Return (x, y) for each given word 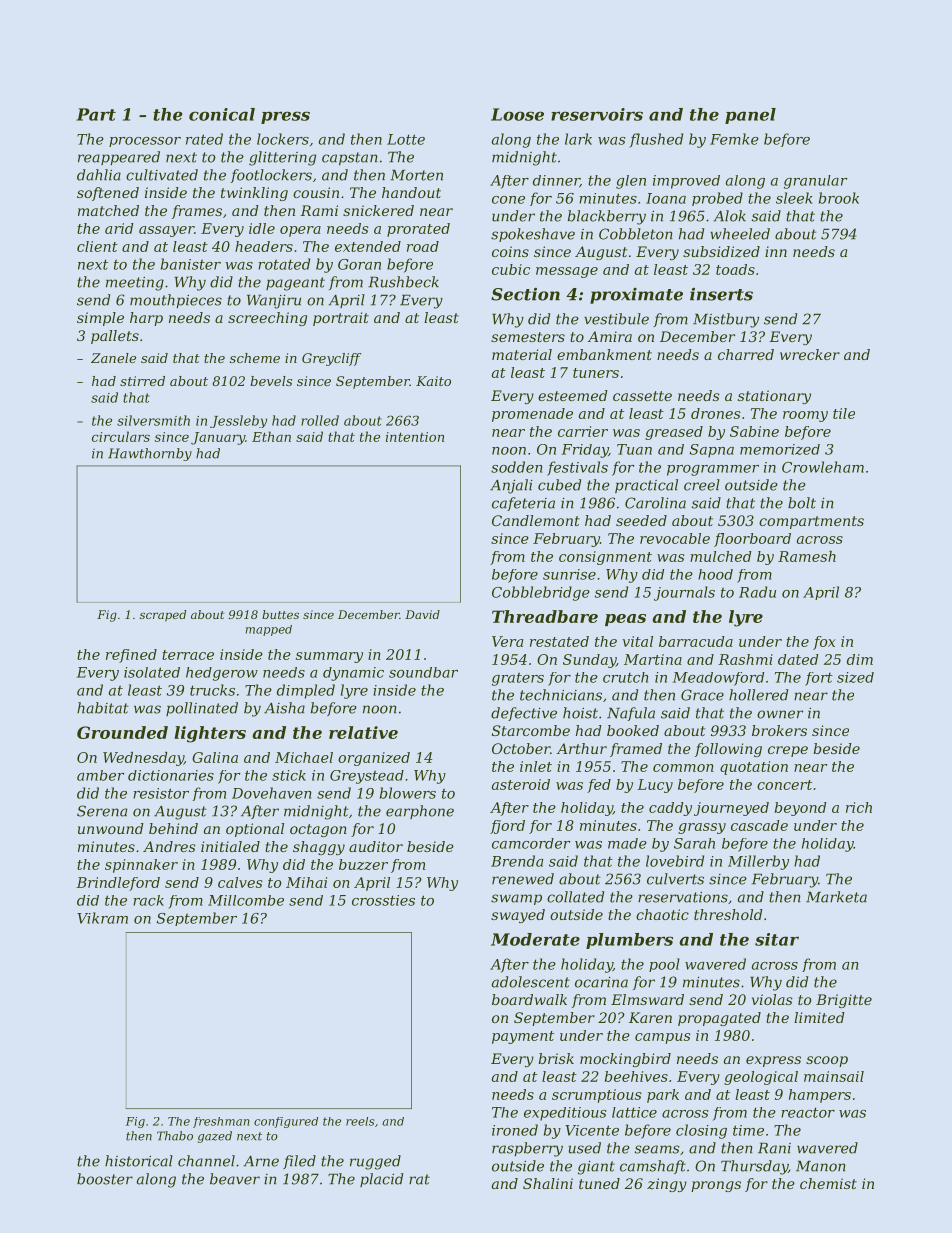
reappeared (119, 158)
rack (148, 900)
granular (815, 182)
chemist (828, 1183)
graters (518, 679)
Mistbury (726, 320)
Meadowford (718, 679)
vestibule (616, 319)
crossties (383, 900)
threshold (728, 914)
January (218, 438)
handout (411, 192)
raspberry (527, 1149)
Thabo (175, 1136)
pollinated (202, 709)
